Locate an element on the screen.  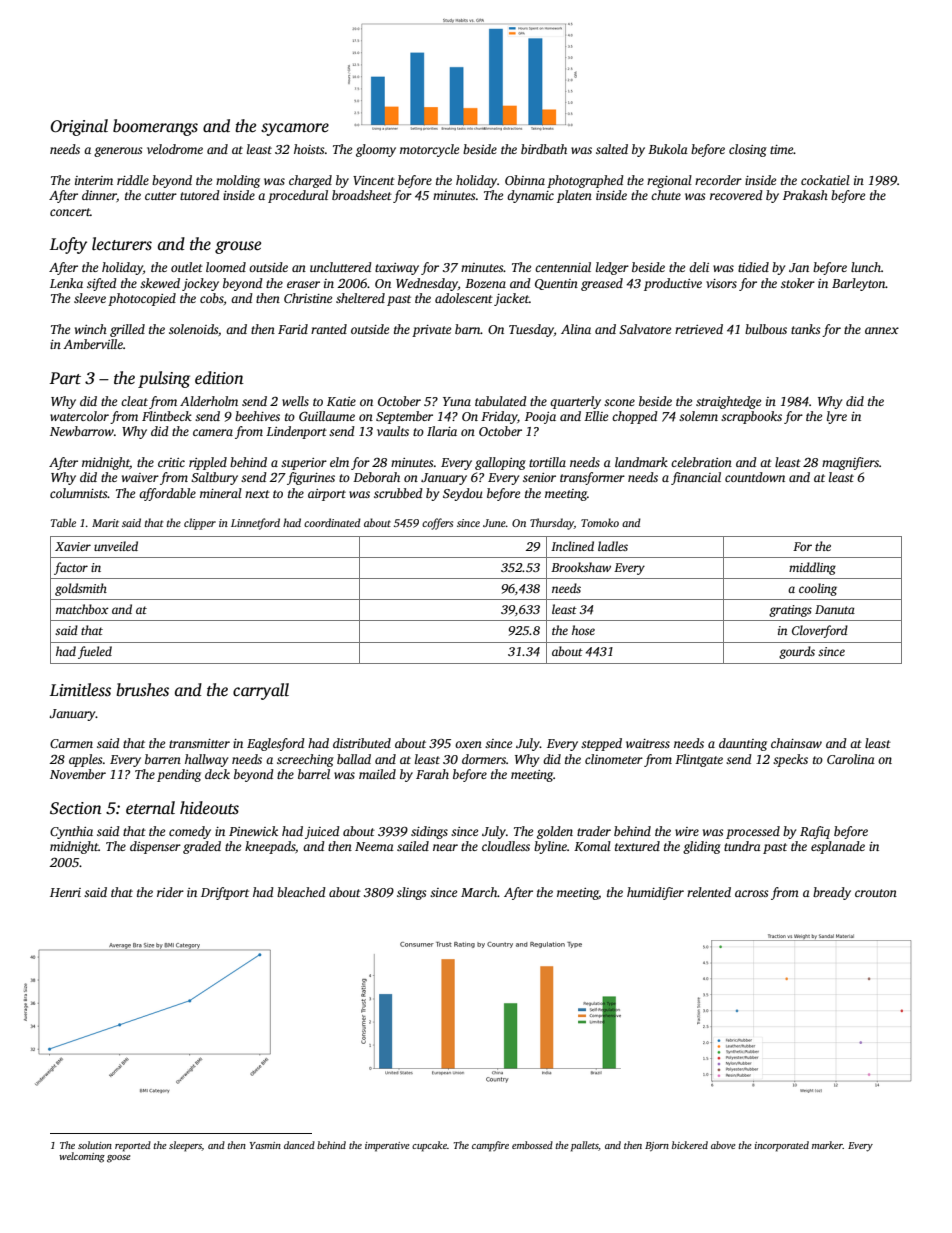
boomerangs is located at coordinates (155, 127).
